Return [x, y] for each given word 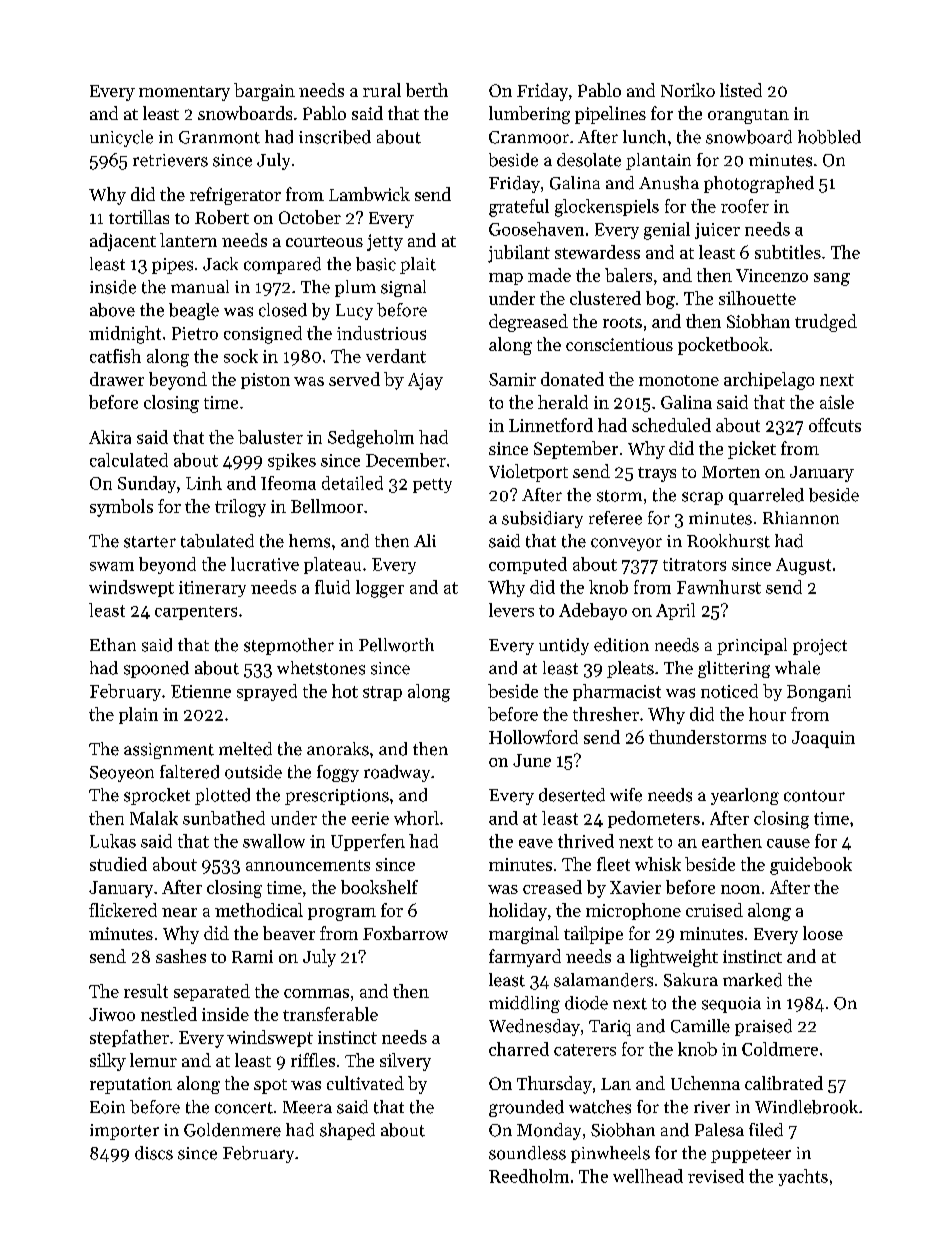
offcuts [835, 425]
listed [741, 90]
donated [572, 379]
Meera [307, 1107]
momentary [184, 93]
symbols [121, 508]
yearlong [745, 796]
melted [245, 749]
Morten [731, 472]
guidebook [811, 866]
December [406, 460]
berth [427, 90]
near [179, 912]
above [112, 310]
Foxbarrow [405, 933]
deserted [572, 795]
